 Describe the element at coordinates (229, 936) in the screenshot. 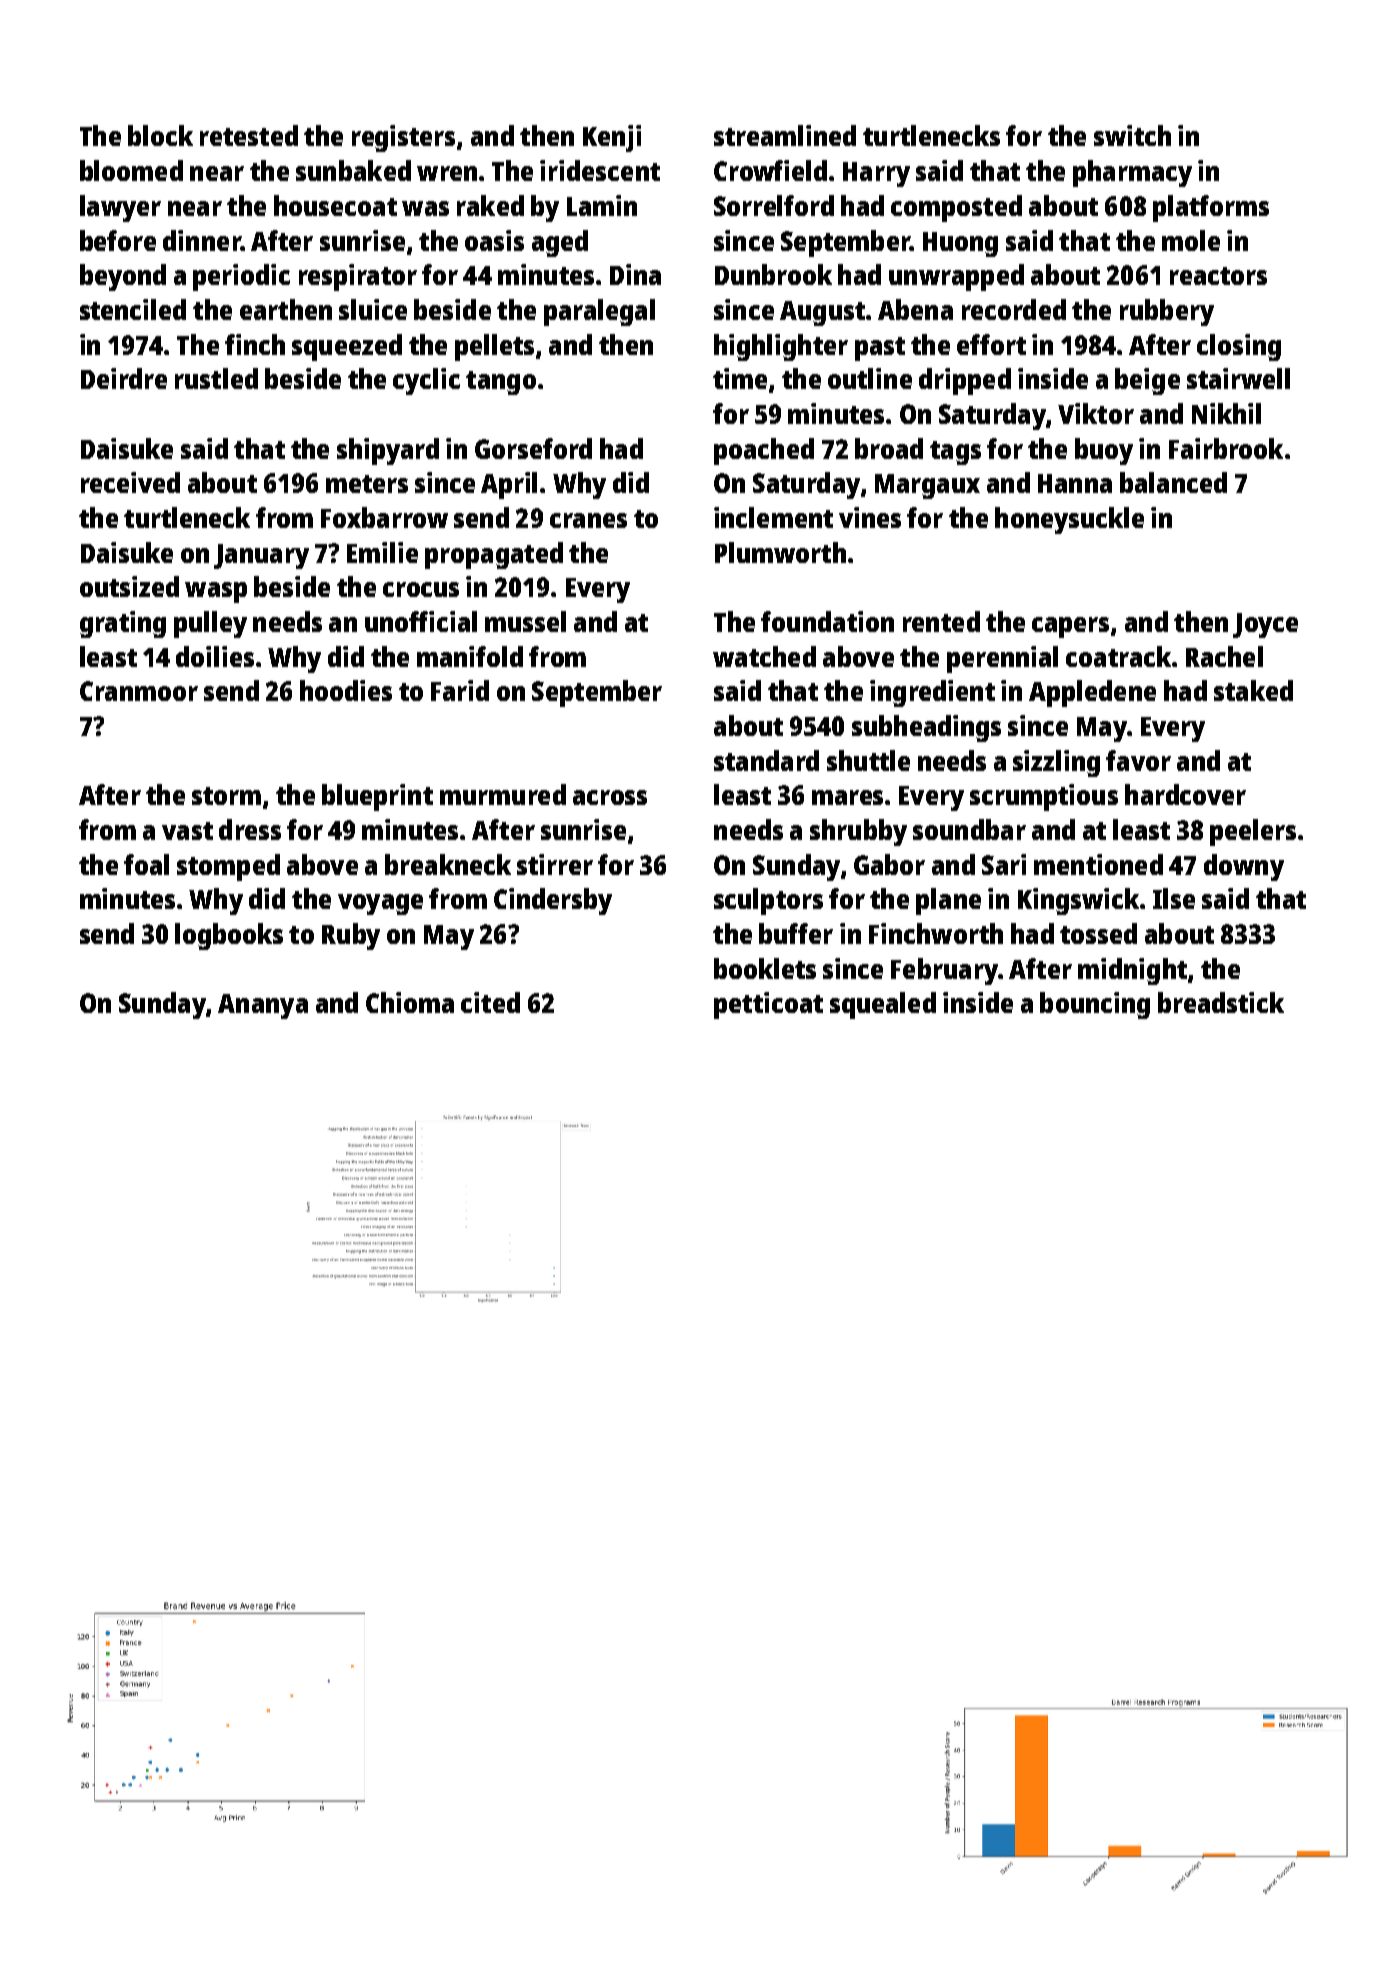

I see `logbooks` at that location.
